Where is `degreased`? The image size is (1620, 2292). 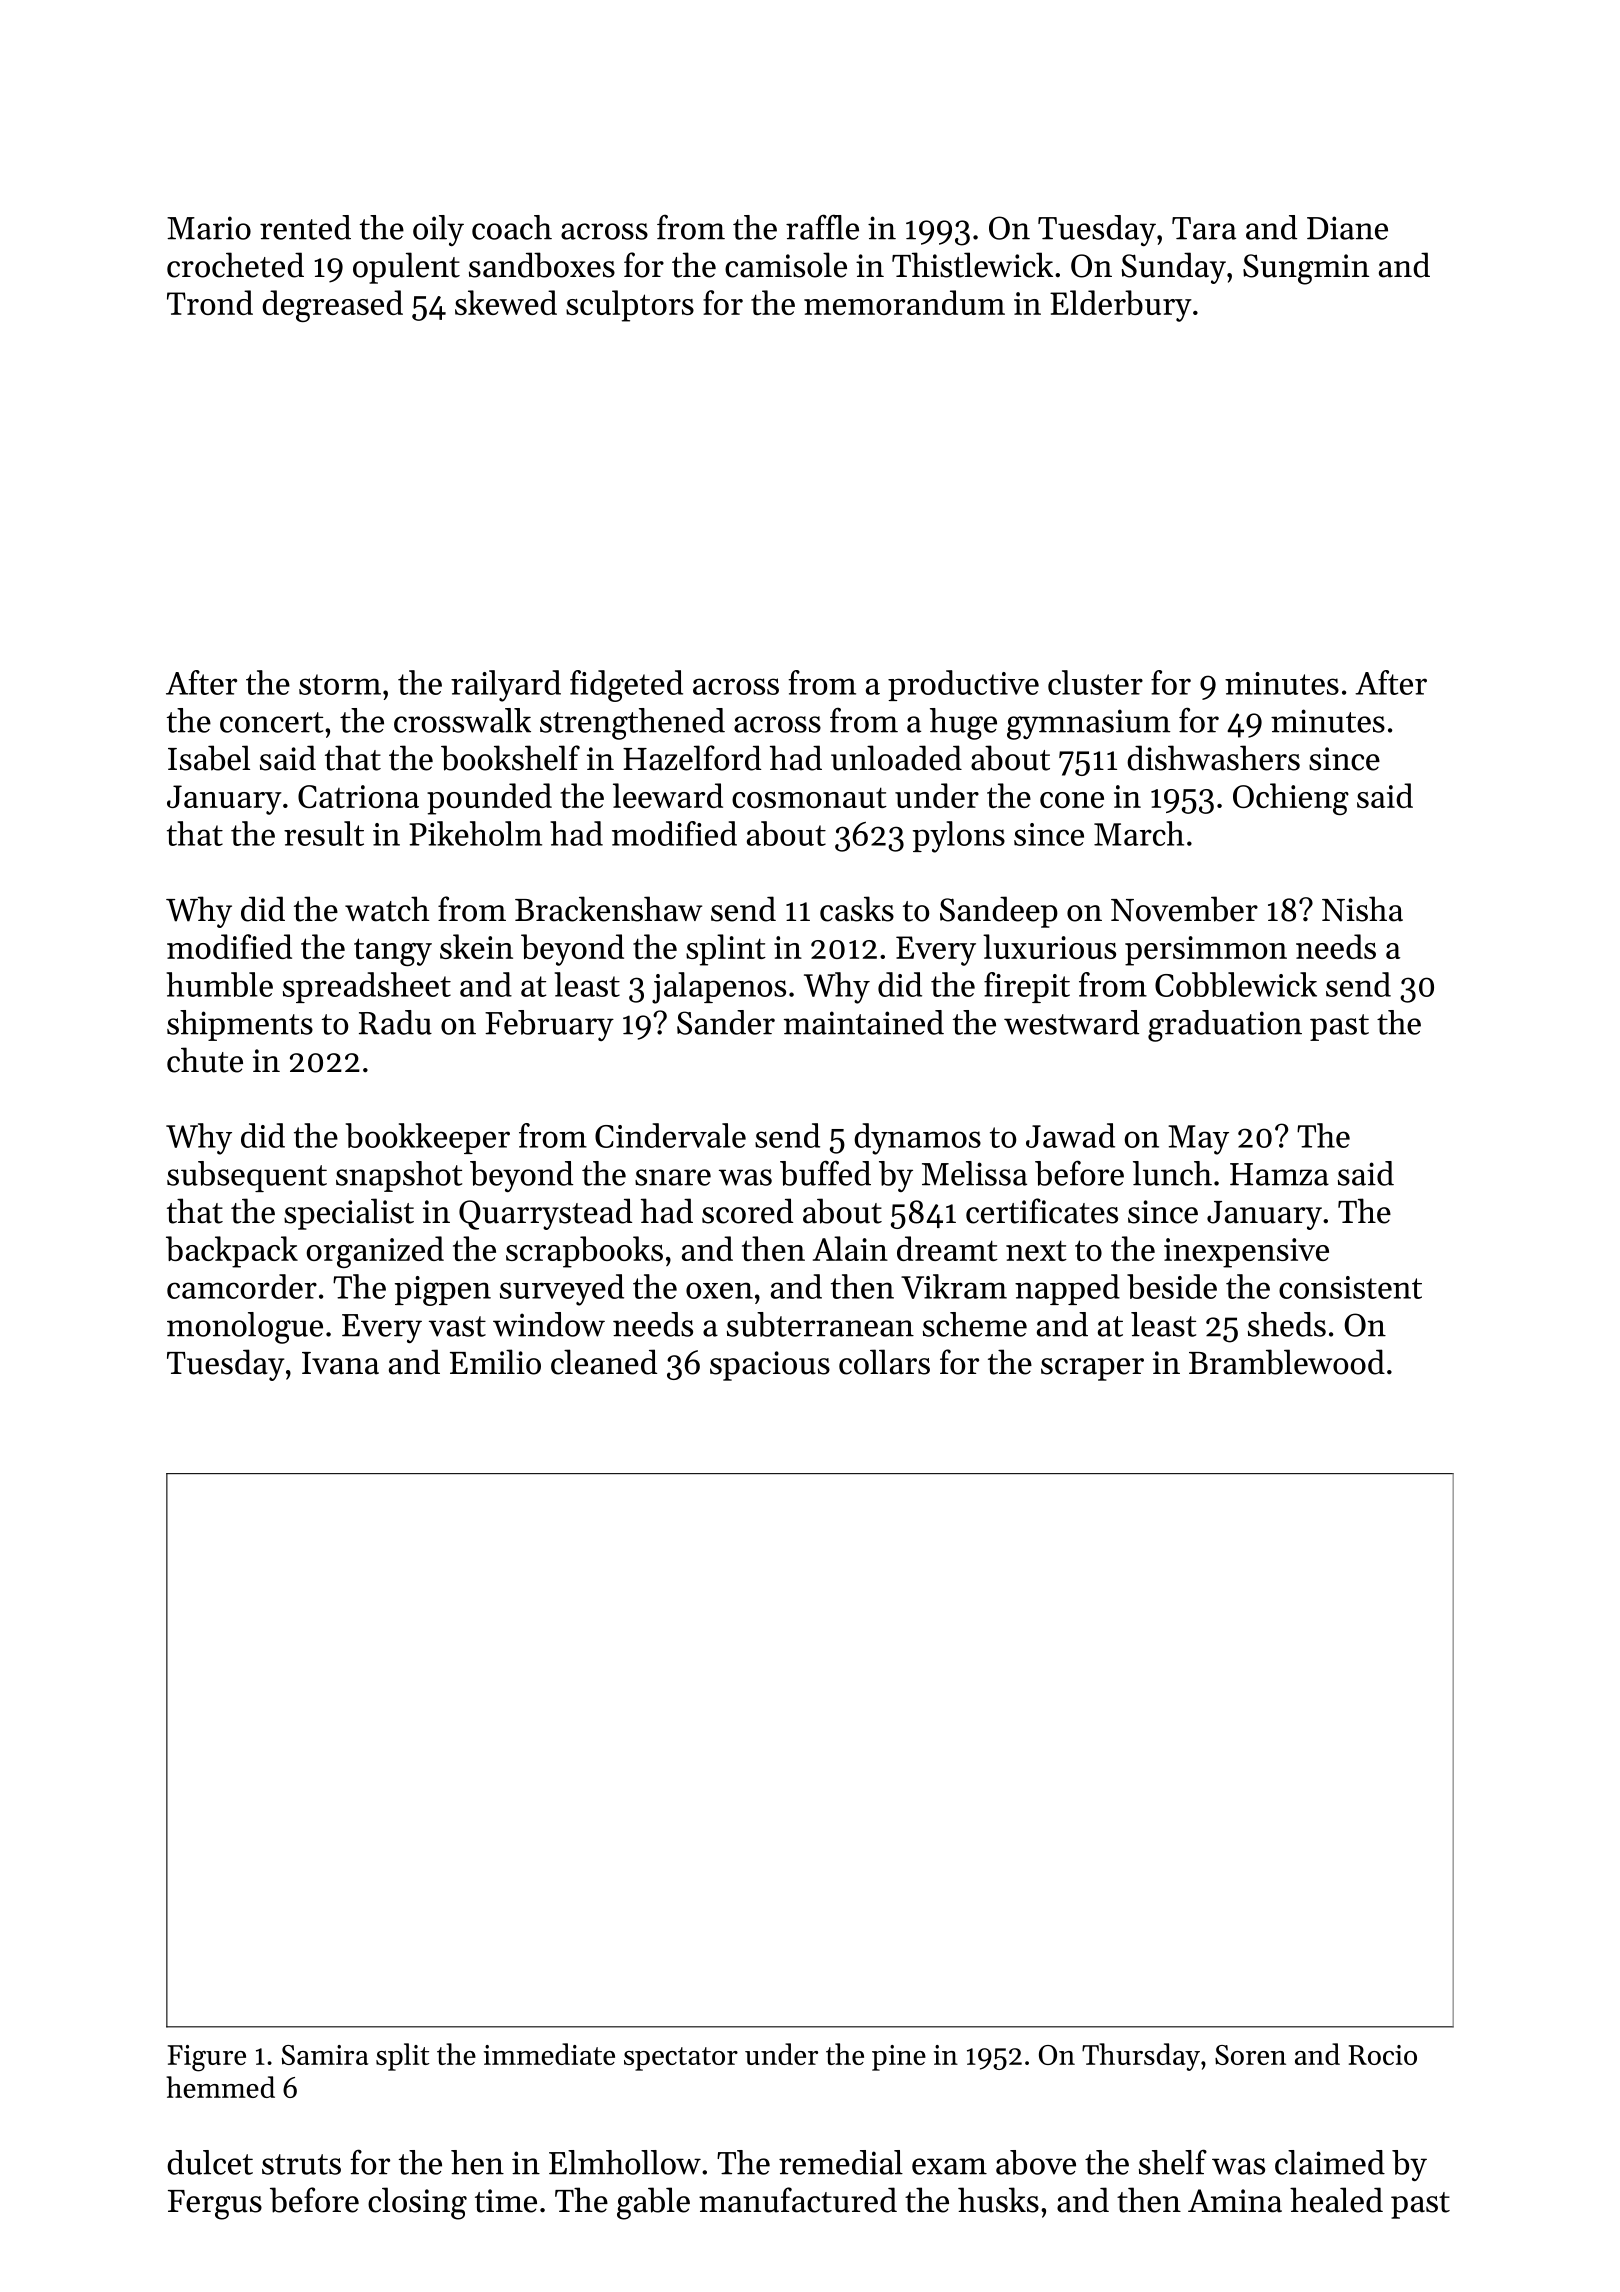
degreased is located at coordinates (332, 306).
